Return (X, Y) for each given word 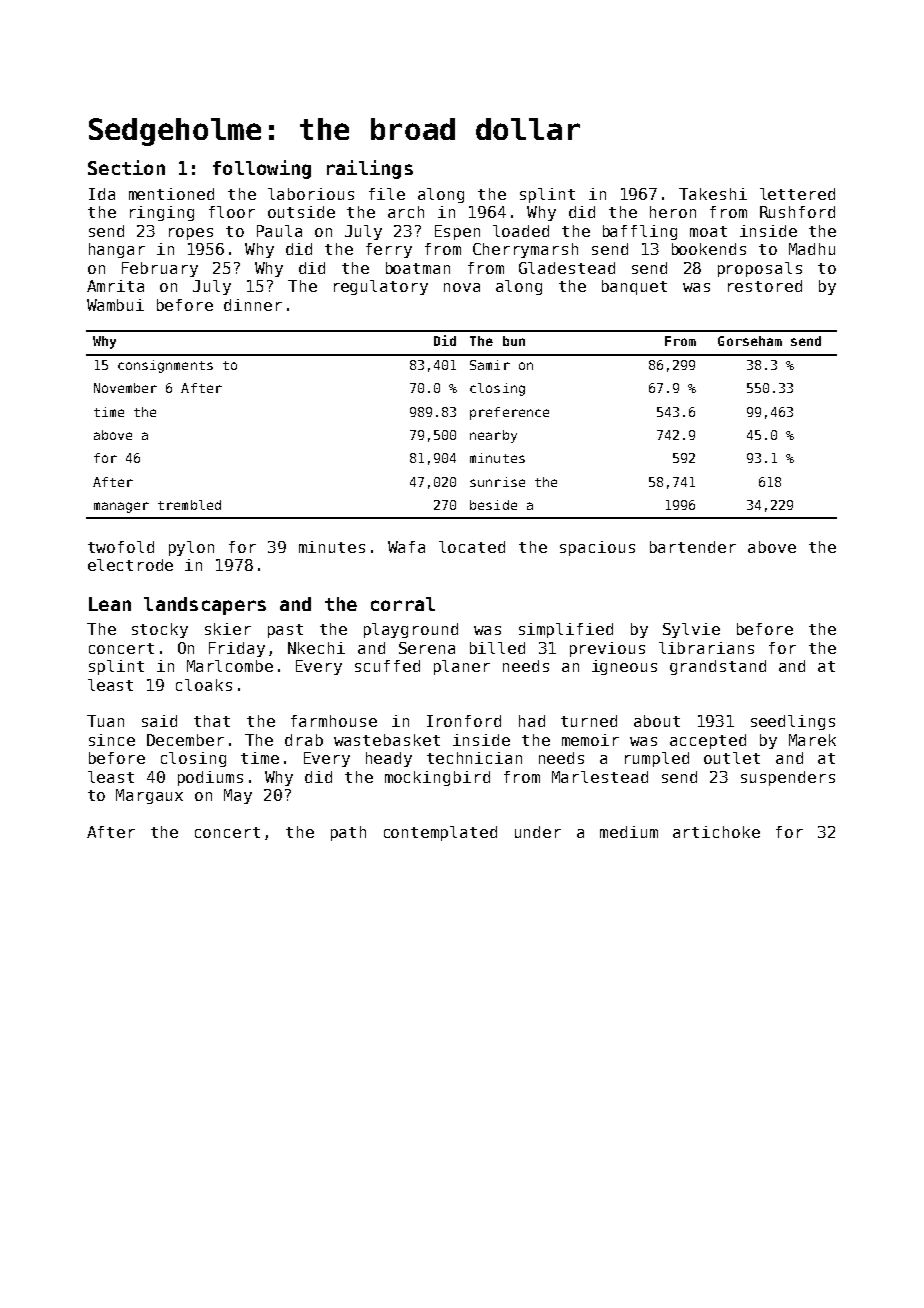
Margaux (149, 796)
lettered (797, 194)
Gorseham (750, 341)
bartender (693, 547)
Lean (110, 604)
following (262, 169)
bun (514, 341)
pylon (191, 548)
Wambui (115, 305)
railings (370, 169)
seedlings (793, 722)
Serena (427, 648)
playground (411, 630)
